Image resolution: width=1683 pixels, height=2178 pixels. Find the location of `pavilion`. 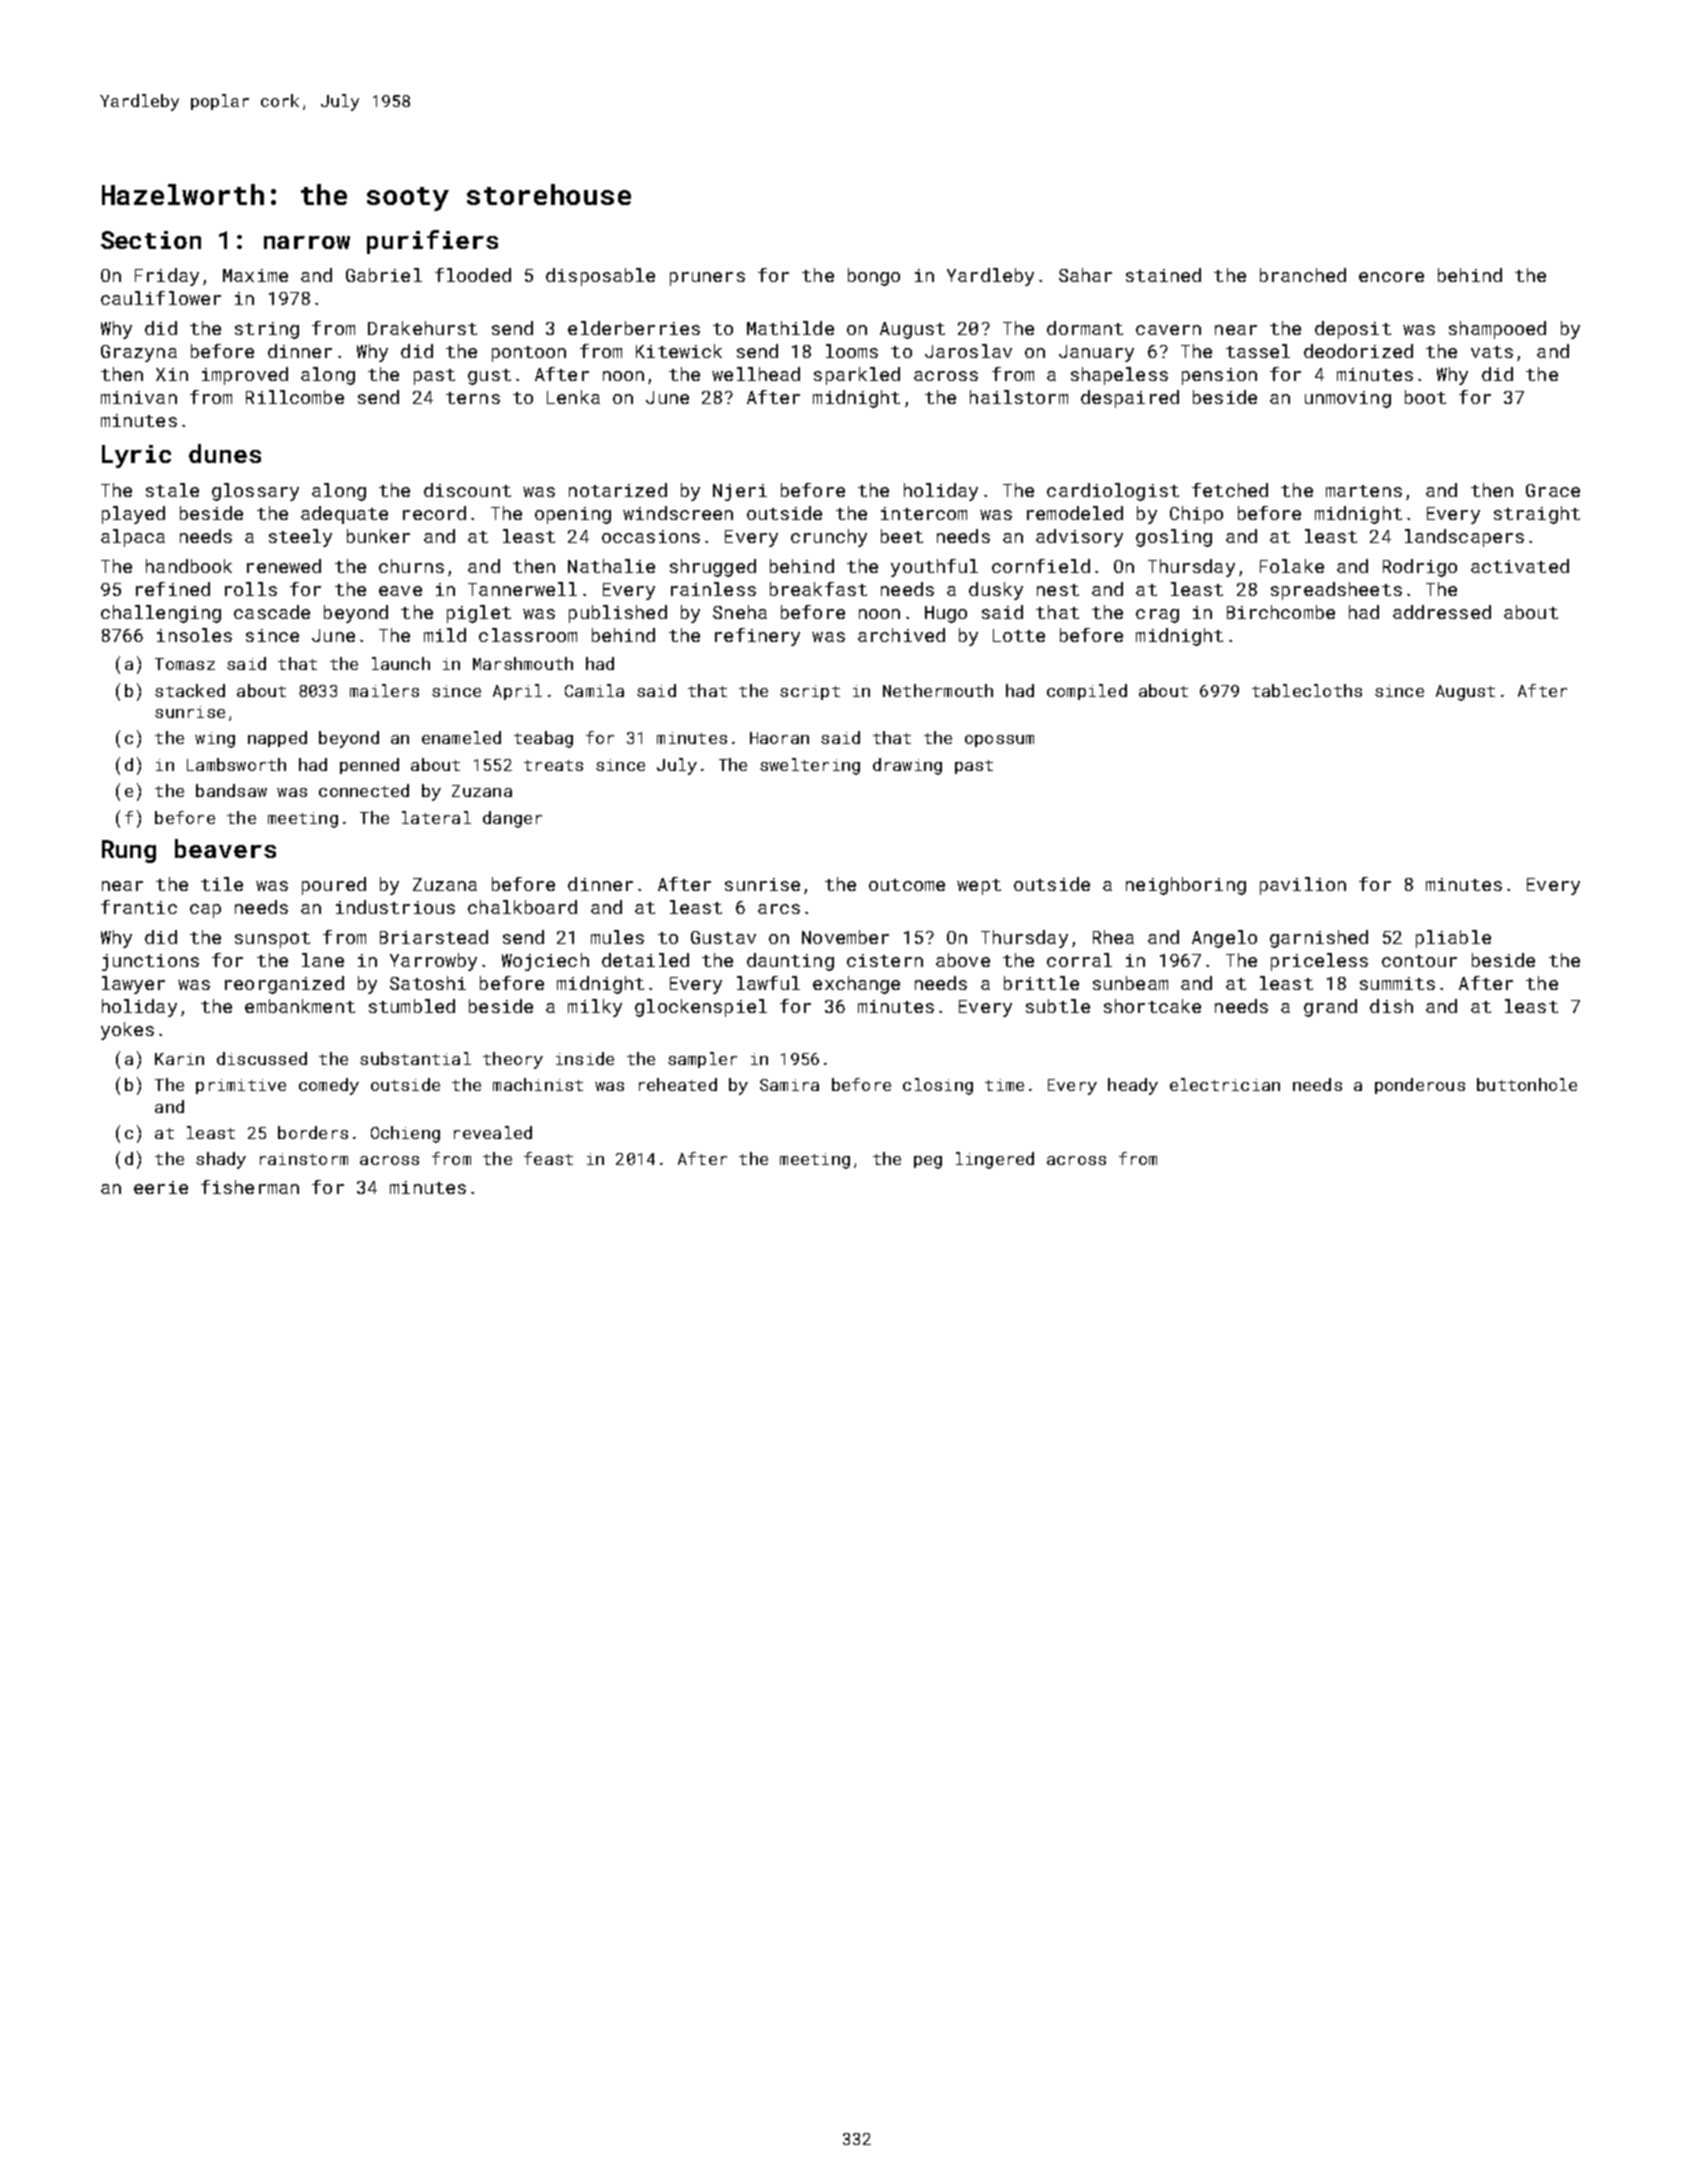

pavilion is located at coordinates (1303, 886).
